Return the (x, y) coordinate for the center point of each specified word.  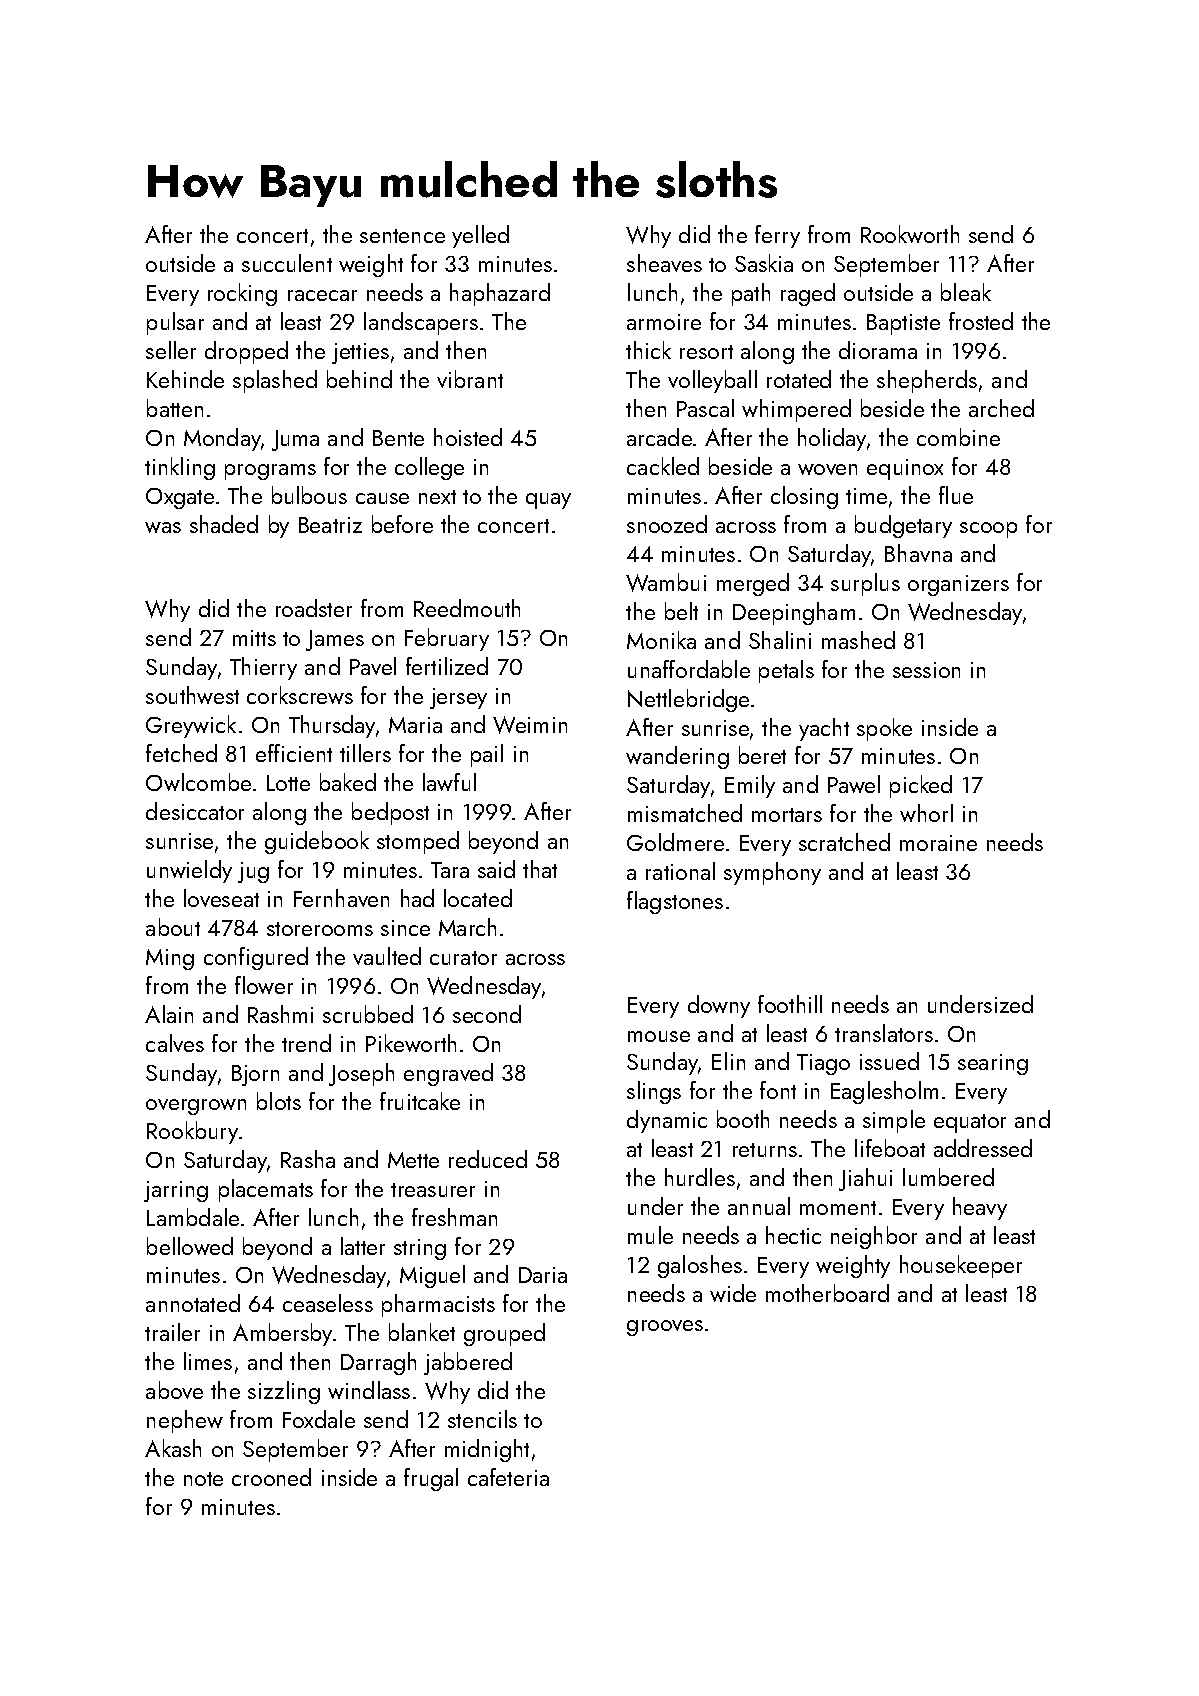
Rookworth (910, 234)
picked (921, 786)
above (174, 1390)
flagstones (675, 902)
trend (306, 1043)
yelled (480, 236)
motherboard (827, 1293)
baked (348, 782)
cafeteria (508, 1477)
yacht (824, 729)
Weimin (530, 725)
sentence (402, 236)
